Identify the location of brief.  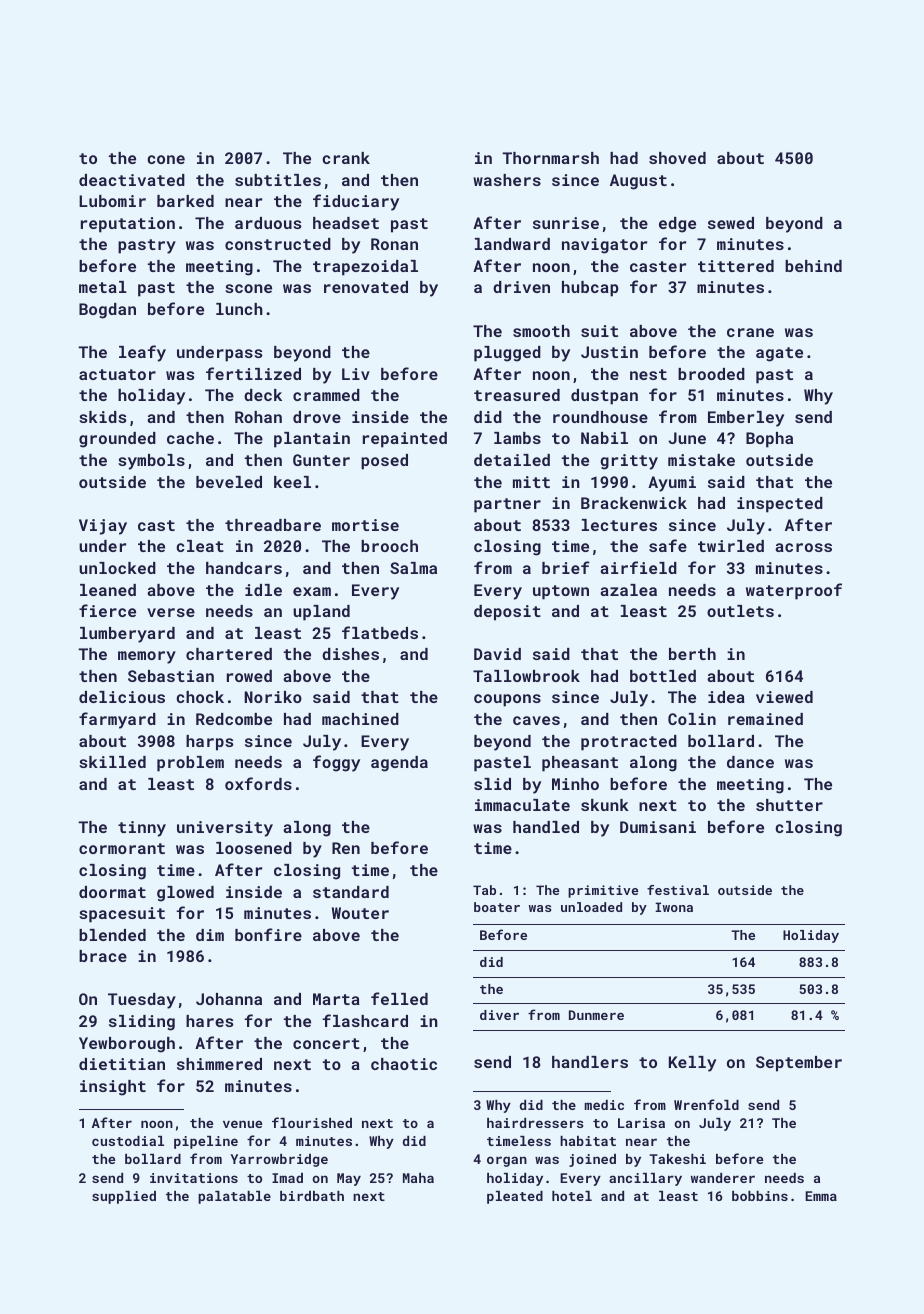
(566, 567).
